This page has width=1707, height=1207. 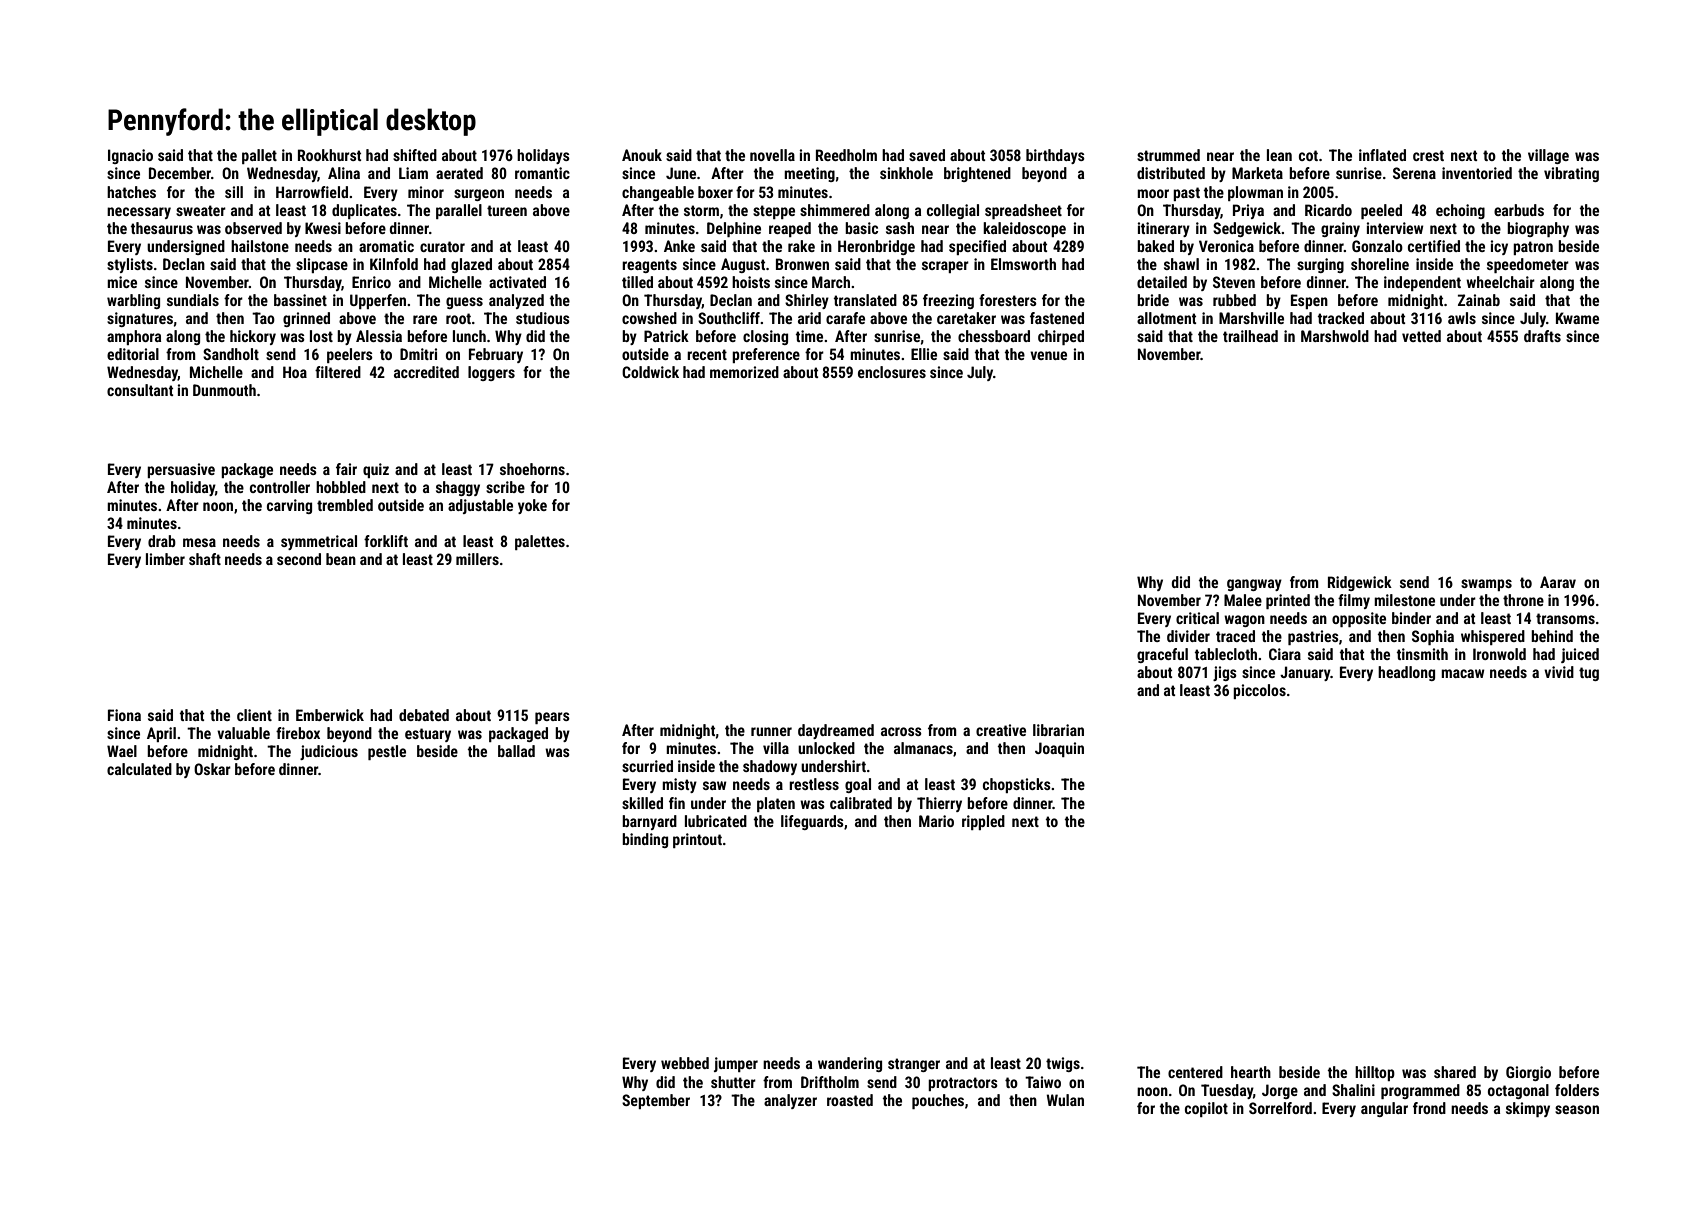 I want to click on September, so click(x=656, y=1101).
